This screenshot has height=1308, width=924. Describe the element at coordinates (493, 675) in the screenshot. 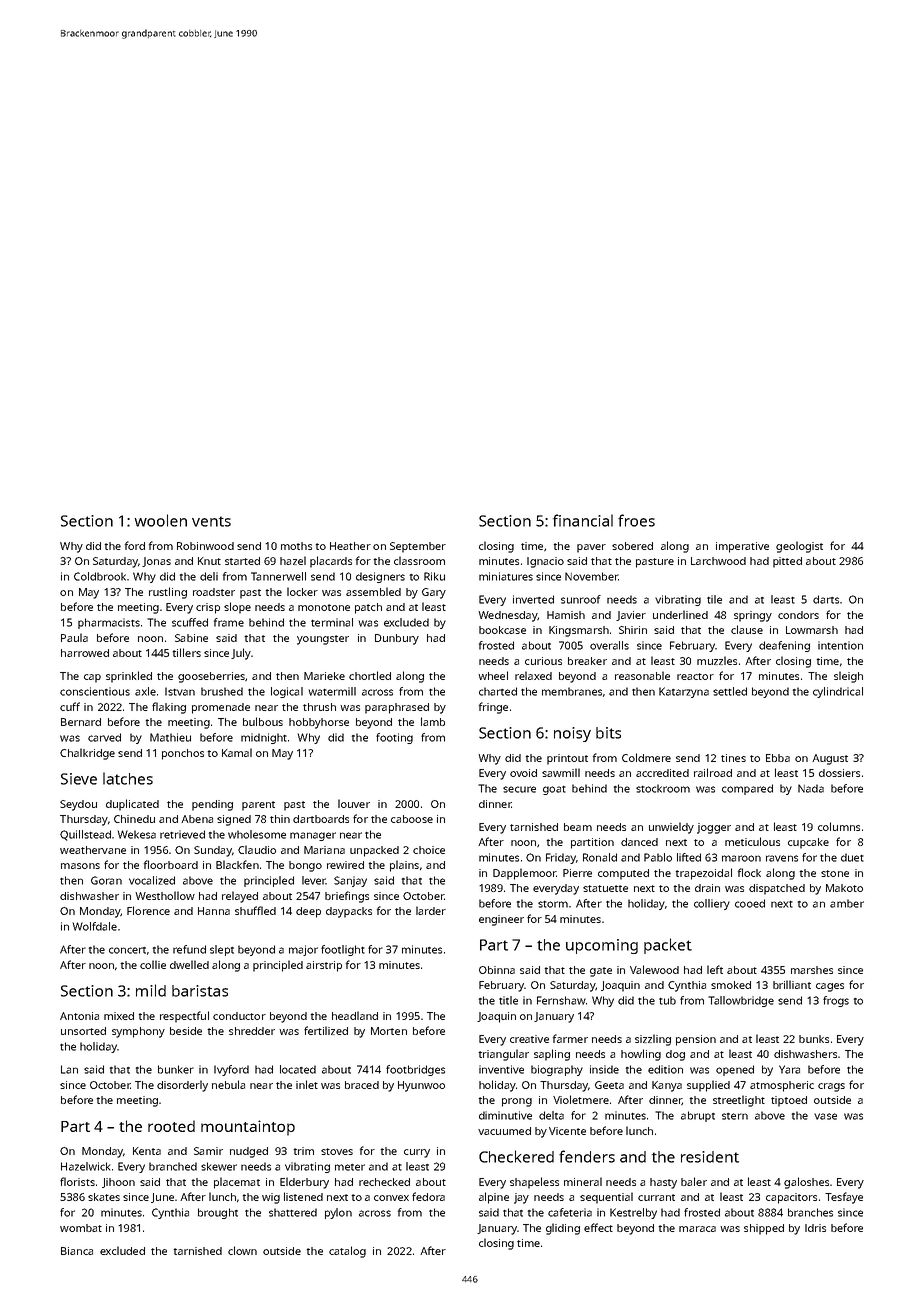

I see `wheel` at that location.
